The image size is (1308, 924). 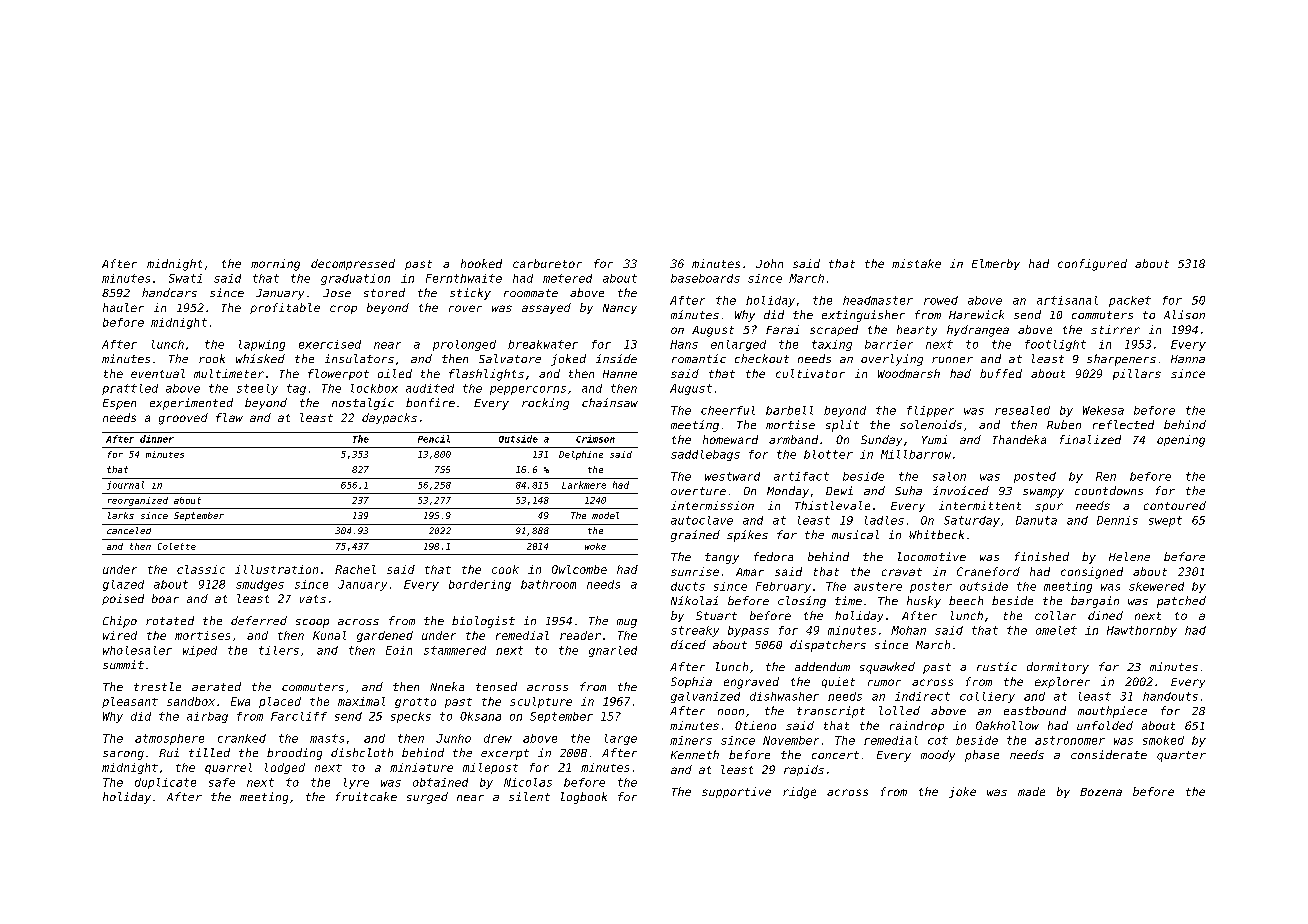 What do you see at coordinates (902, 572) in the screenshot?
I see `cravat` at bounding box center [902, 572].
